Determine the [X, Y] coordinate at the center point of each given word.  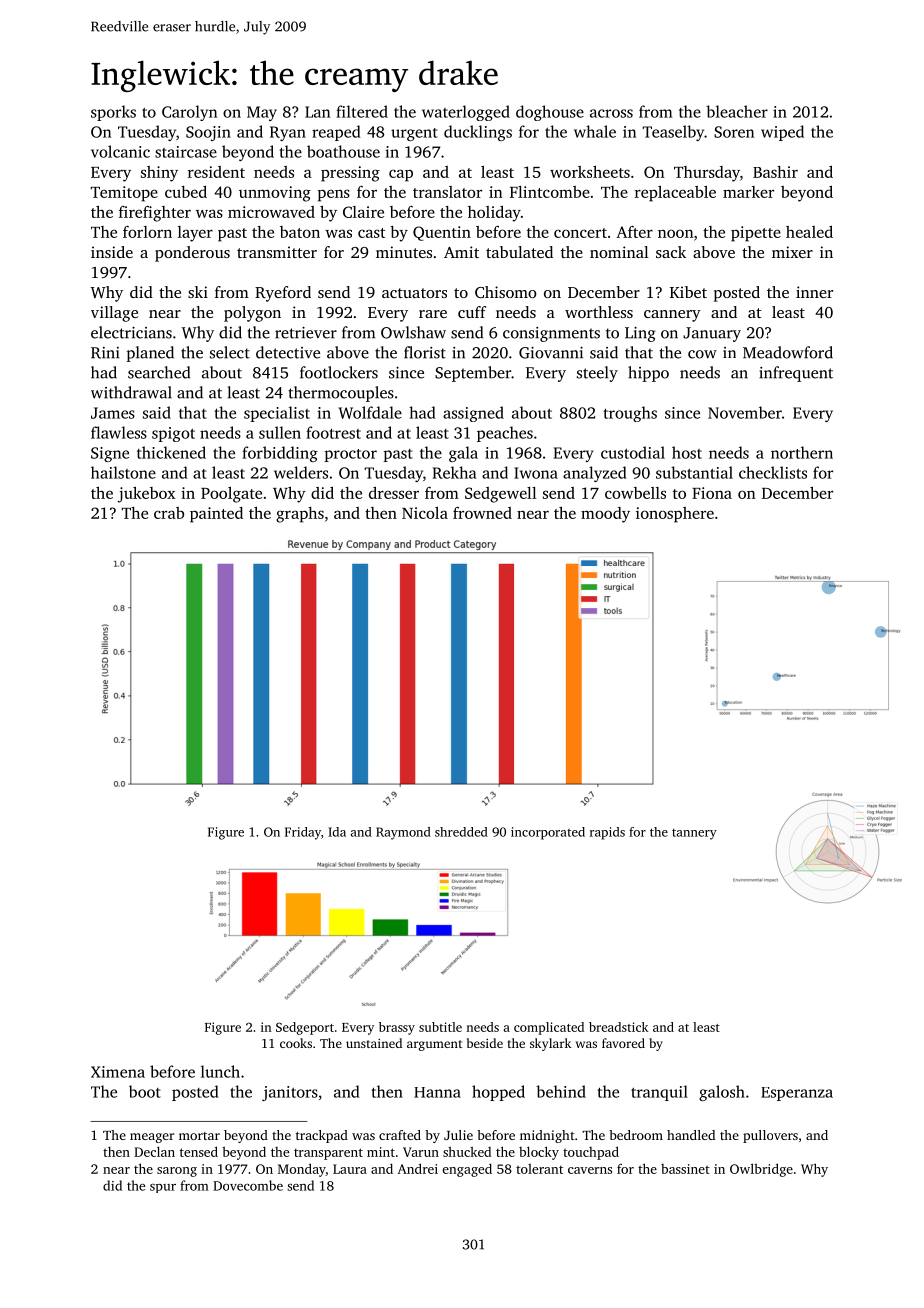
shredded [461, 832]
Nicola [425, 513]
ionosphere [675, 515]
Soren [734, 132]
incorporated [548, 833]
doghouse [550, 113]
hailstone [123, 472]
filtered [362, 111]
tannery [694, 834]
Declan [154, 1151]
